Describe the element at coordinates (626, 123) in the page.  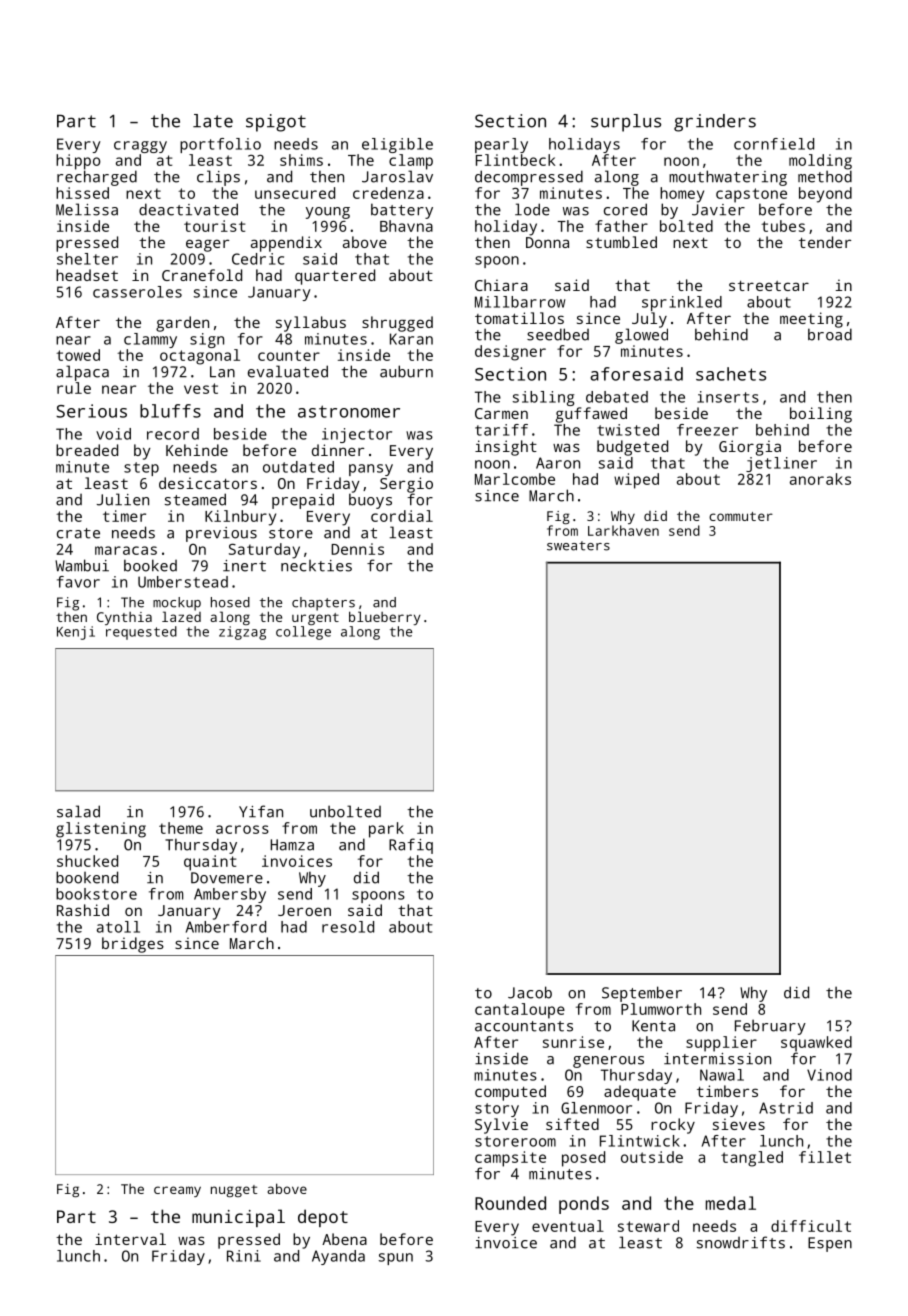
I see `surplus` at that location.
